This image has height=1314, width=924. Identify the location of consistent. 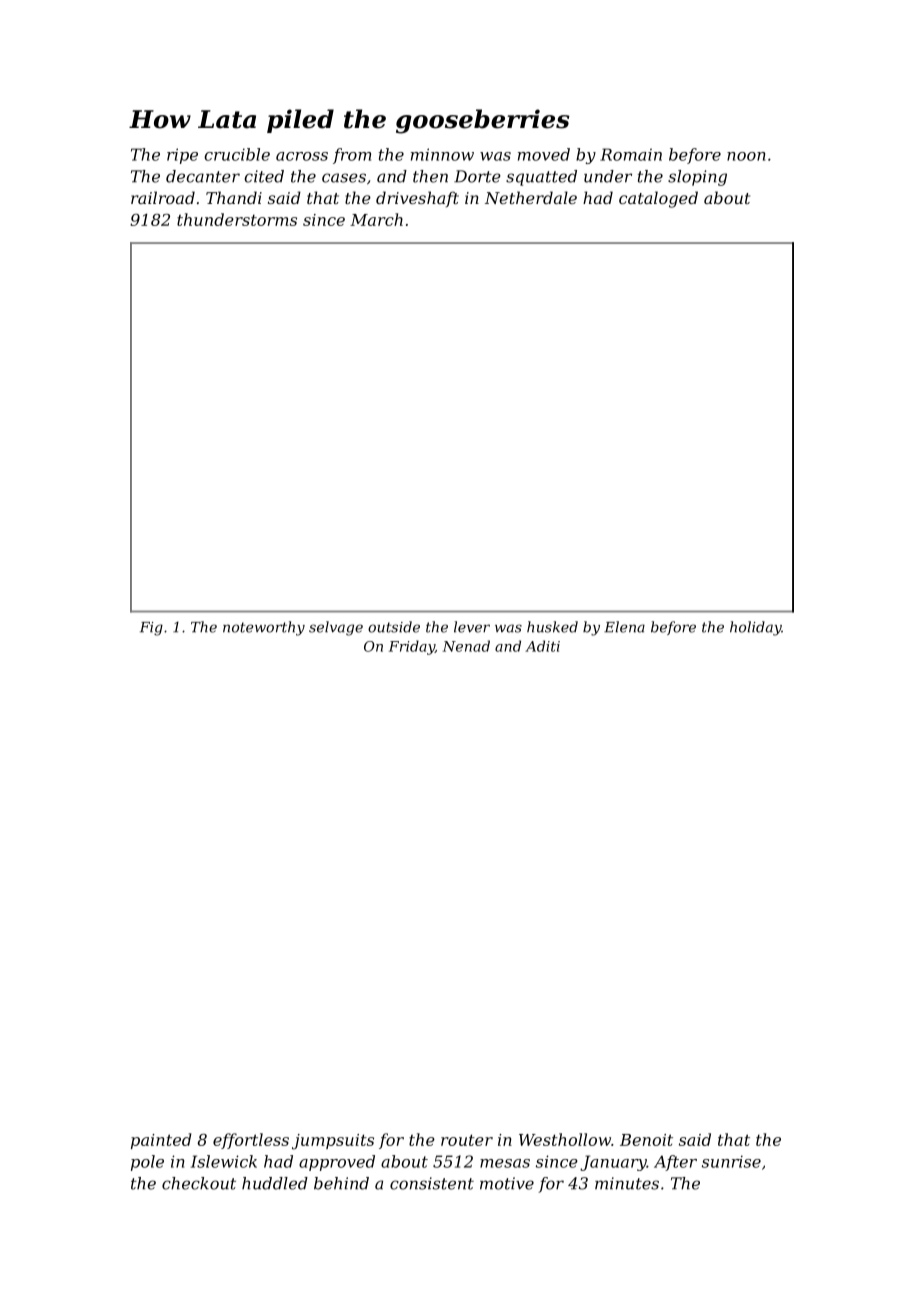
(432, 1183).
